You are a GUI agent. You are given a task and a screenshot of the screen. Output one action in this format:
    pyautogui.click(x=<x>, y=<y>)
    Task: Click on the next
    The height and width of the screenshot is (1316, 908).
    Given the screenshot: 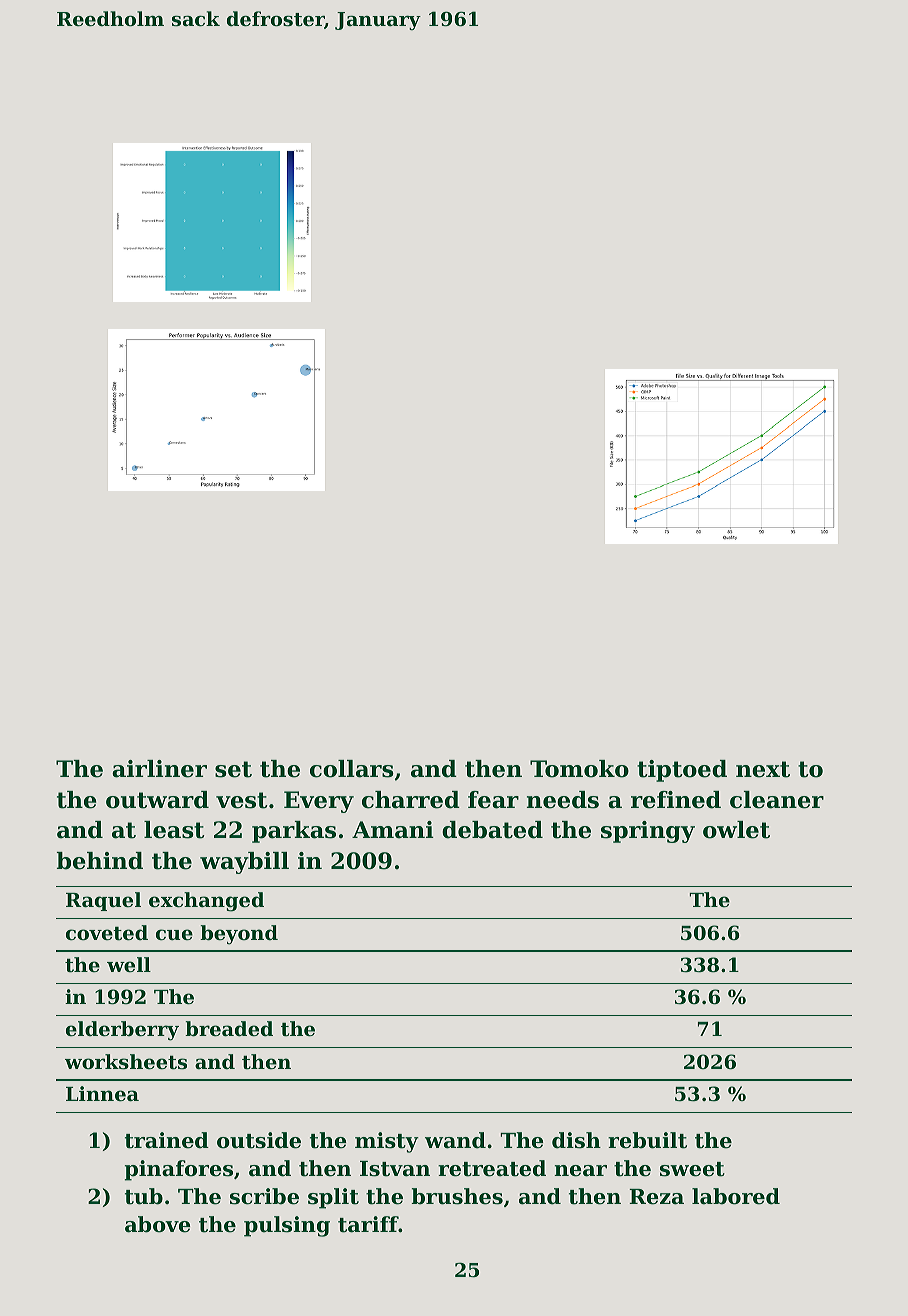 What is the action you would take?
    pyautogui.click(x=763, y=769)
